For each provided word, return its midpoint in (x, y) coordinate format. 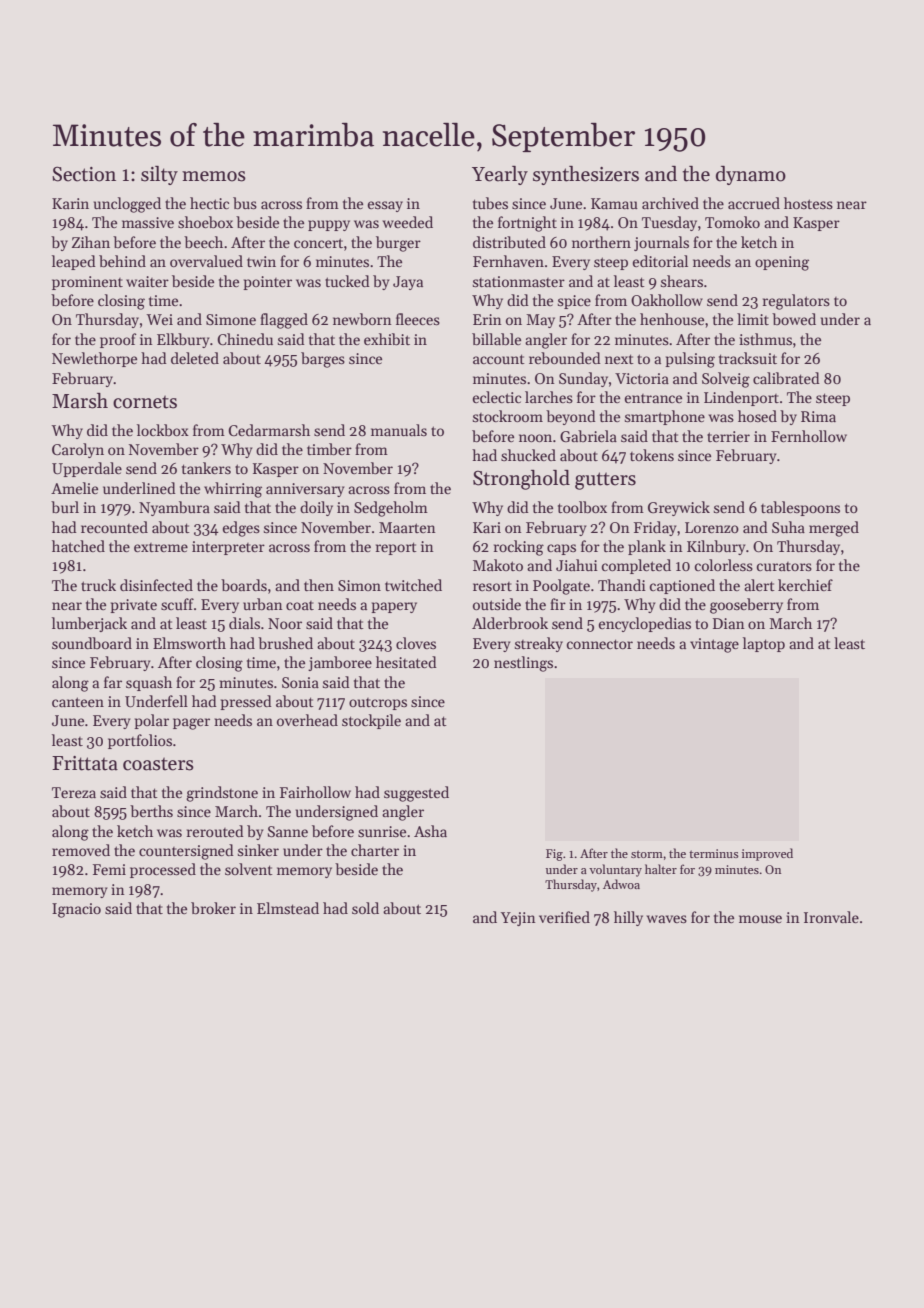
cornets (145, 402)
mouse (760, 919)
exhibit (387, 339)
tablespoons (800, 508)
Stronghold (521, 480)
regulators (796, 302)
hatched (78, 546)
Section (84, 174)
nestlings (523, 664)
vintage (714, 645)
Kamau (614, 203)
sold (365, 908)
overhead (307, 720)
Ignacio (76, 910)
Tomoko (732, 222)
